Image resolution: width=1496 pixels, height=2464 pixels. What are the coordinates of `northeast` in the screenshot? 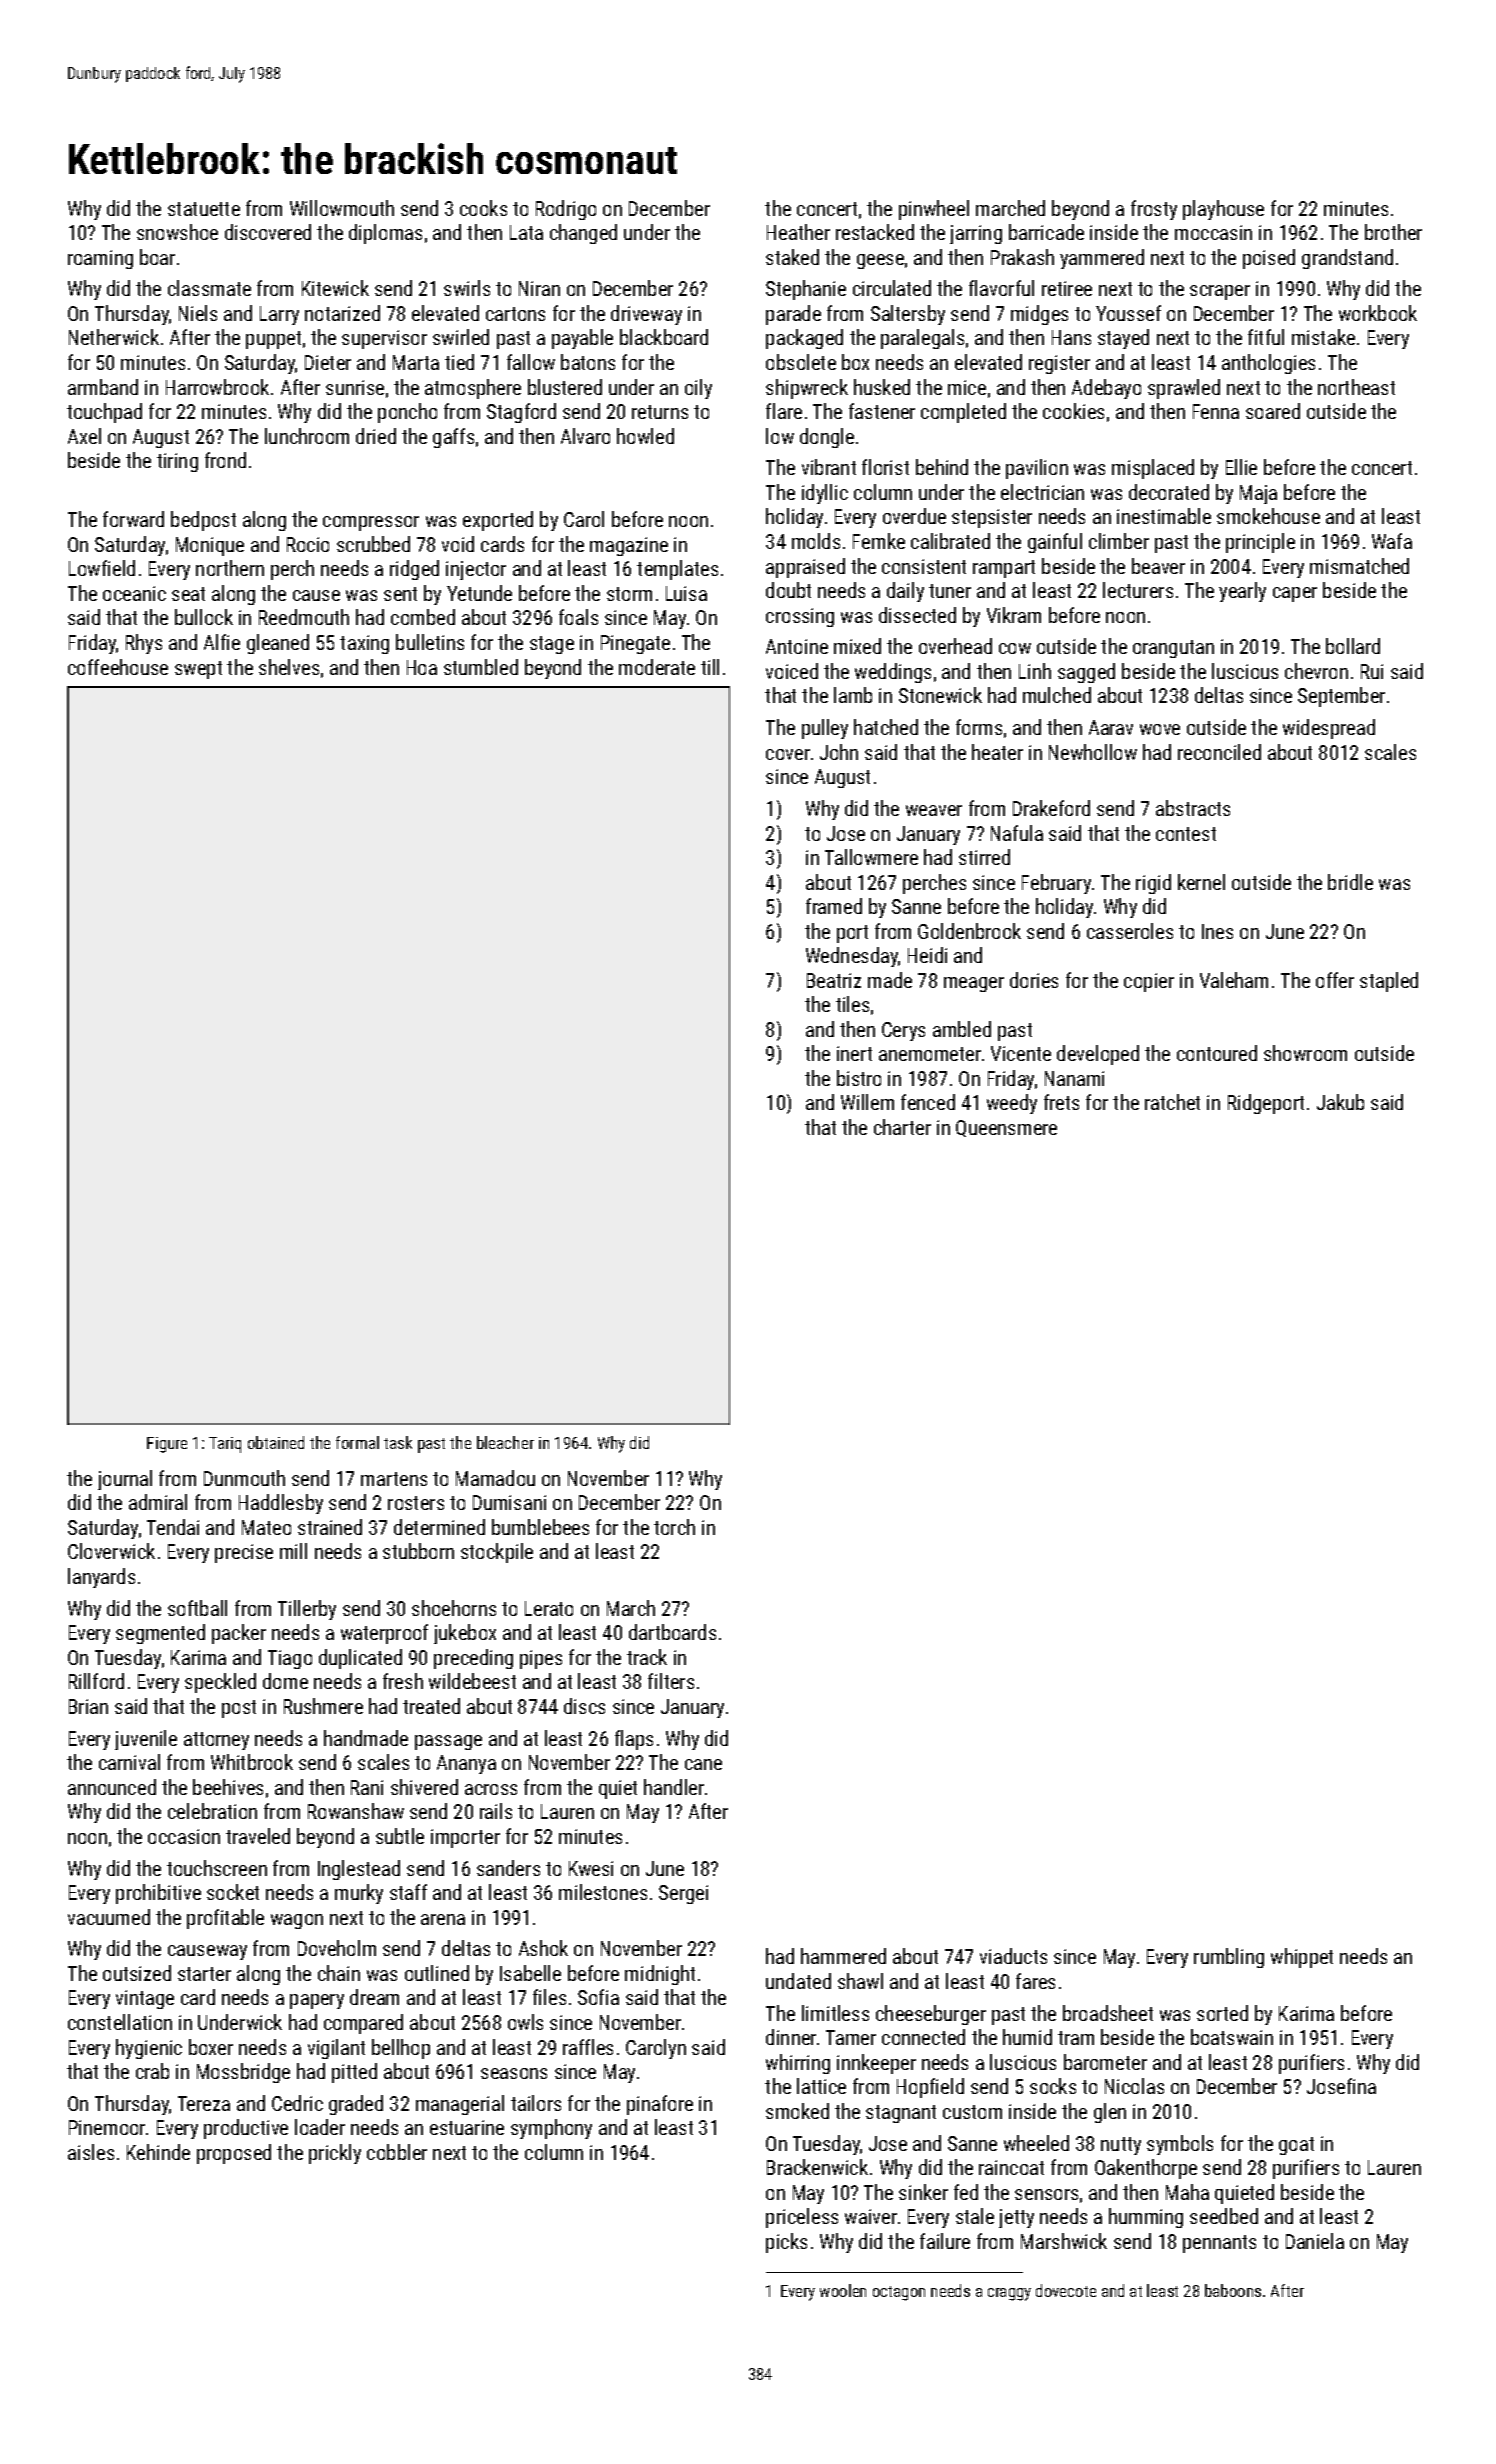 It's located at (1356, 387).
